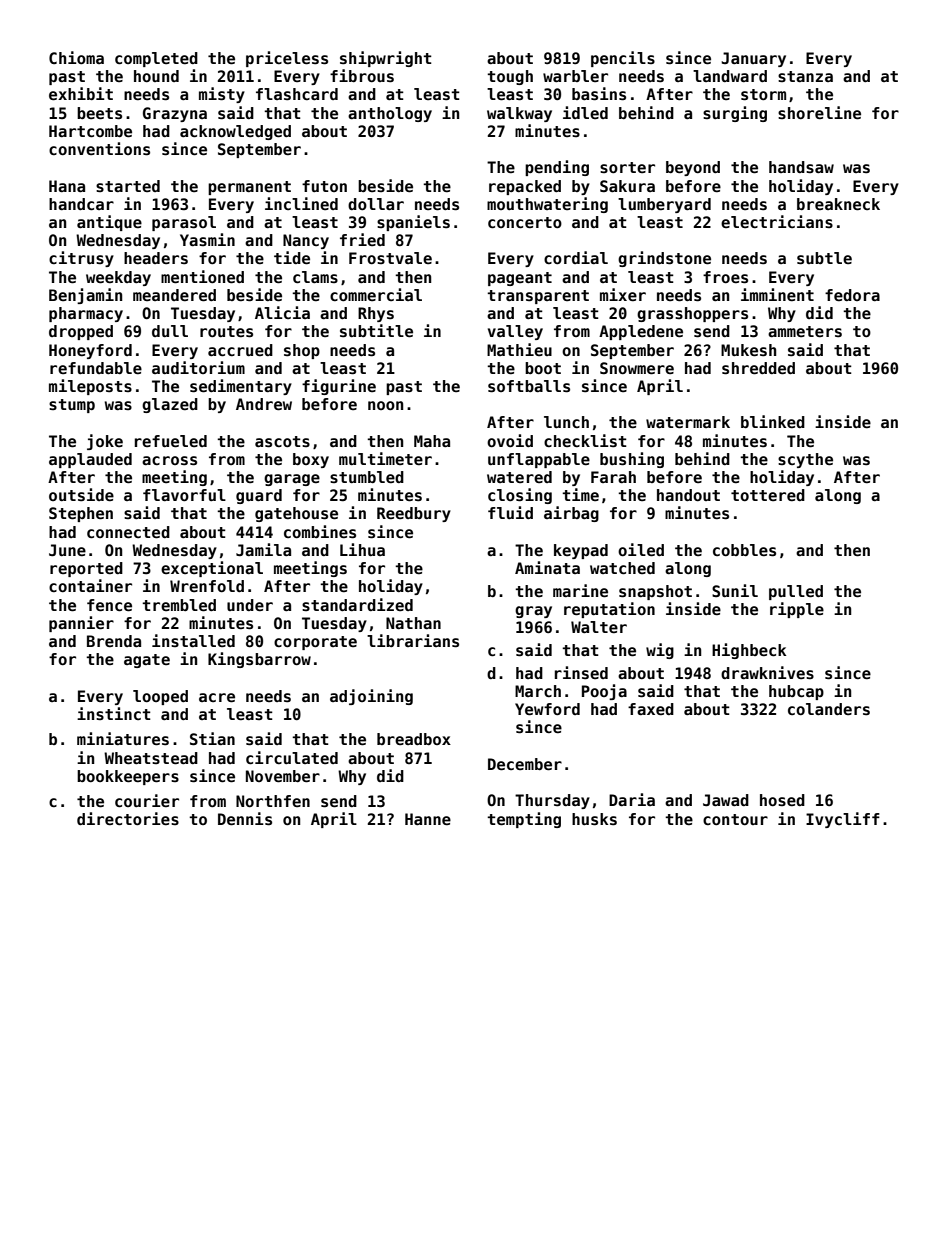  What do you see at coordinates (623, 59) in the screenshot?
I see `pencils` at bounding box center [623, 59].
